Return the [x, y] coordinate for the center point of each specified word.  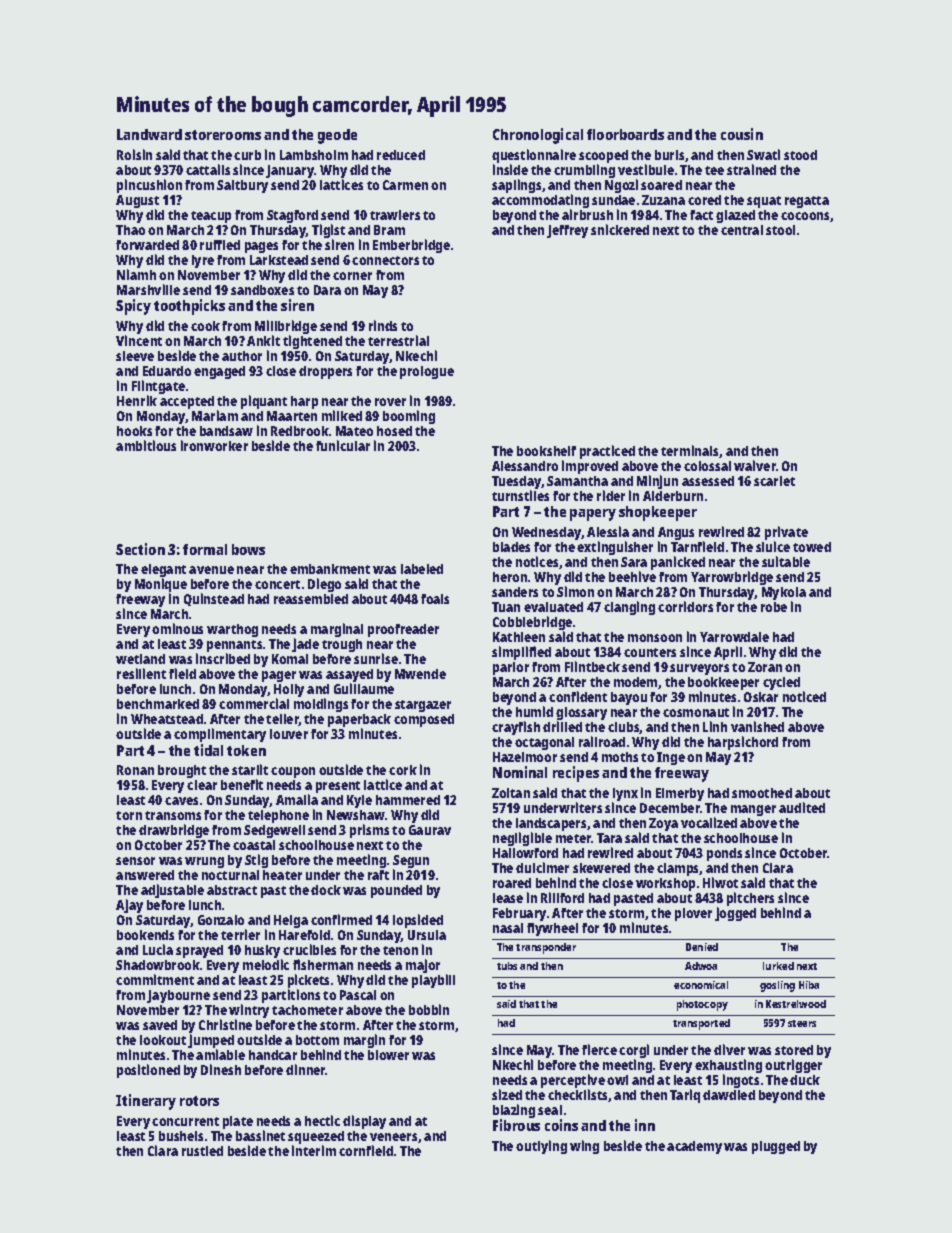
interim [314, 1150]
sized [507, 1094]
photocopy [702, 1005]
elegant [163, 571]
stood [800, 155]
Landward [149, 134]
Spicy [133, 307]
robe [774, 607]
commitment [155, 979]
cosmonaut [696, 712]
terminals [690, 451]
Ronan [135, 770]
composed [424, 720]
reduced [401, 155]
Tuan [506, 607]
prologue [427, 372]
